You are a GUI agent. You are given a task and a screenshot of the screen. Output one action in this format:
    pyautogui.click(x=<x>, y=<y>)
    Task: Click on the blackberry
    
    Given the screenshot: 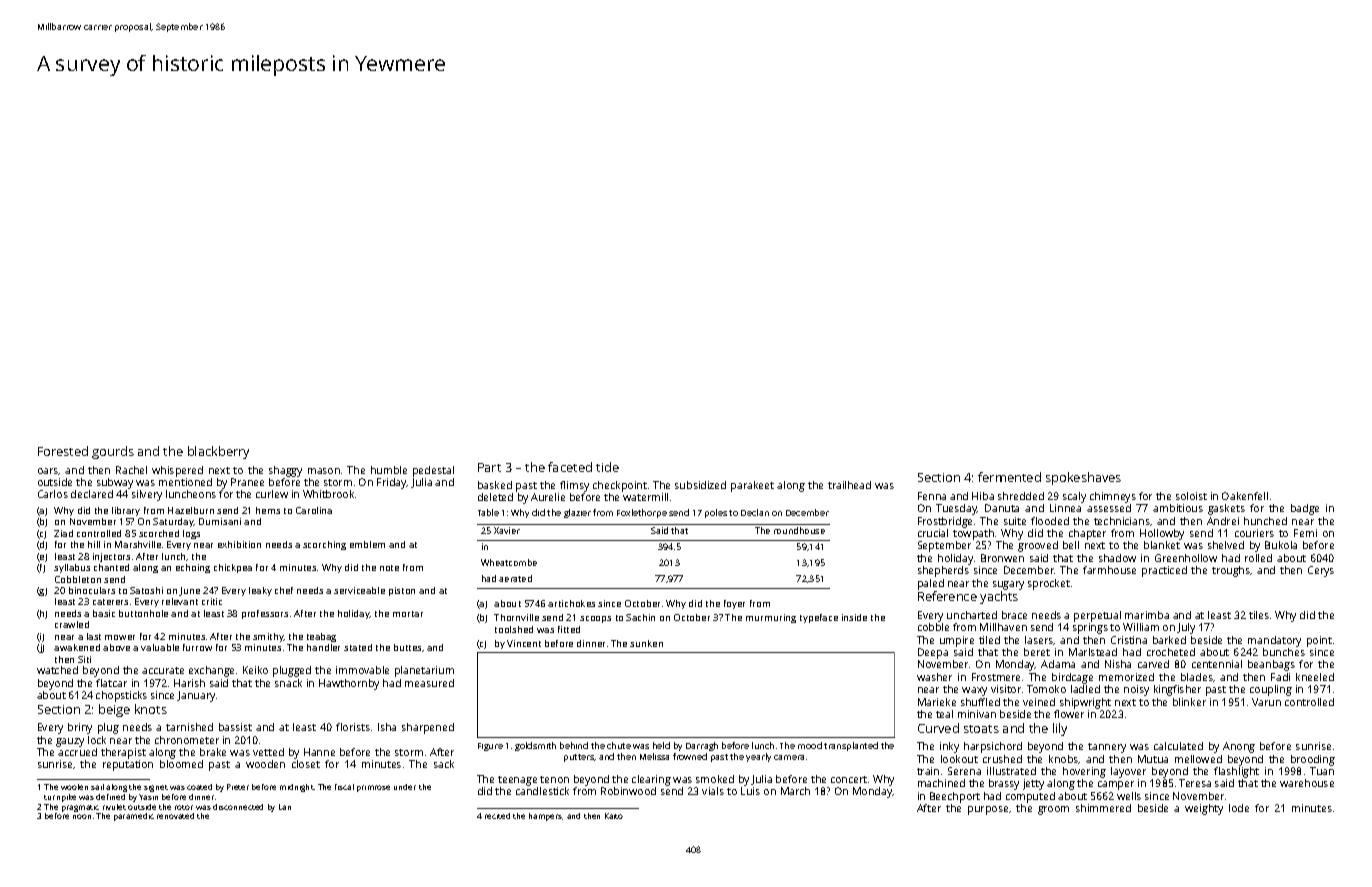 What is the action you would take?
    pyautogui.click(x=218, y=452)
